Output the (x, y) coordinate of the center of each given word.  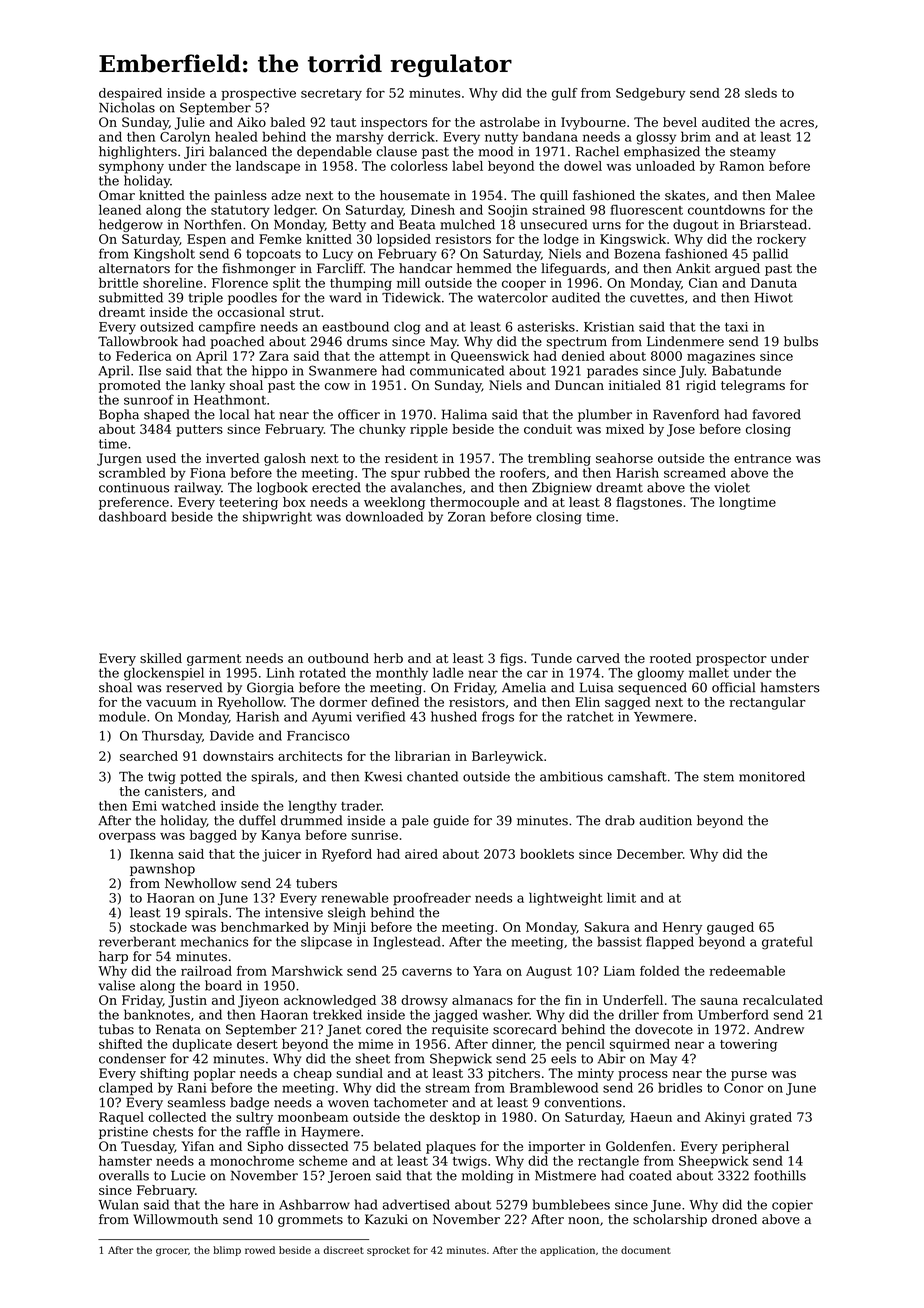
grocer (172, 1252)
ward (345, 297)
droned (734, 1219)
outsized (167, 326)
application (567, 1251)
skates (685, 195)
